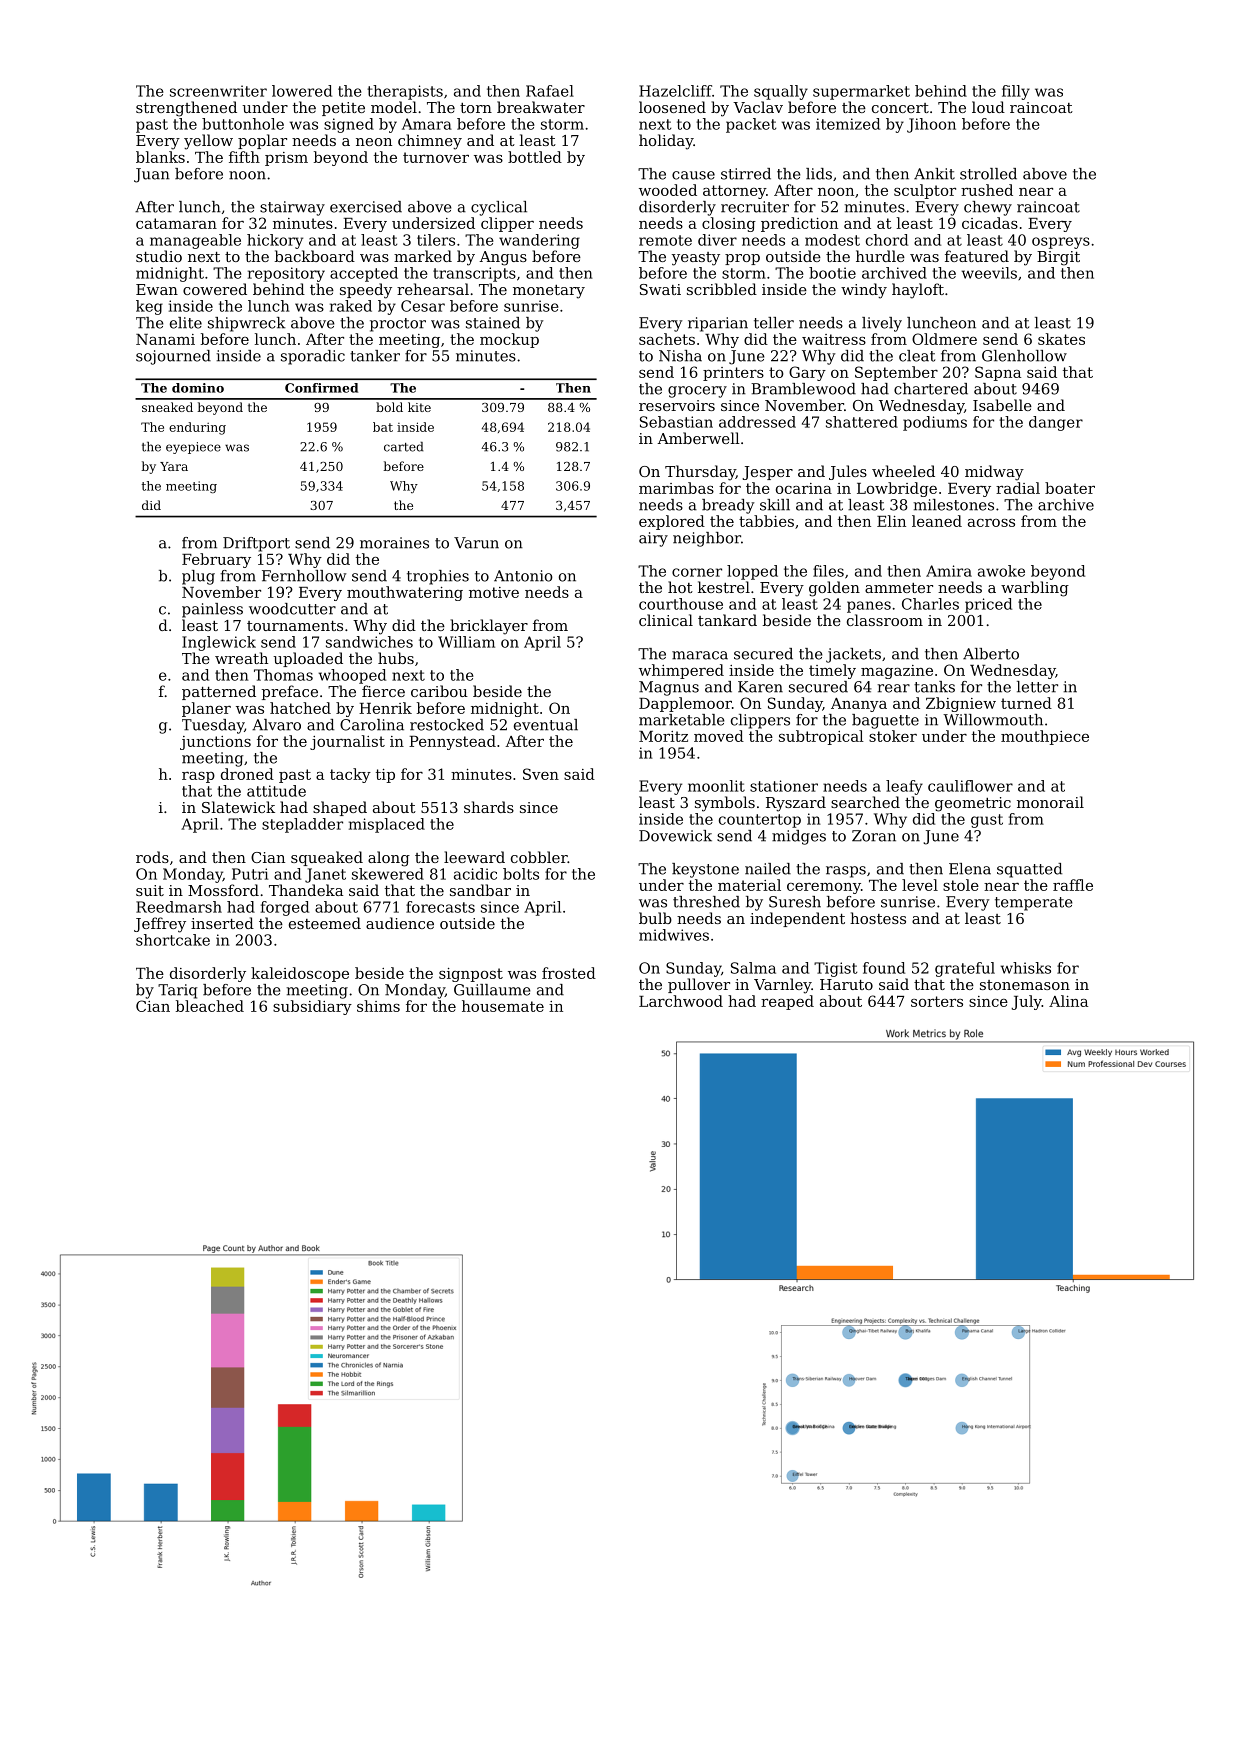  Describe the element at coordinates (676, 422) in the image. I see `Sebastian` at that location.
